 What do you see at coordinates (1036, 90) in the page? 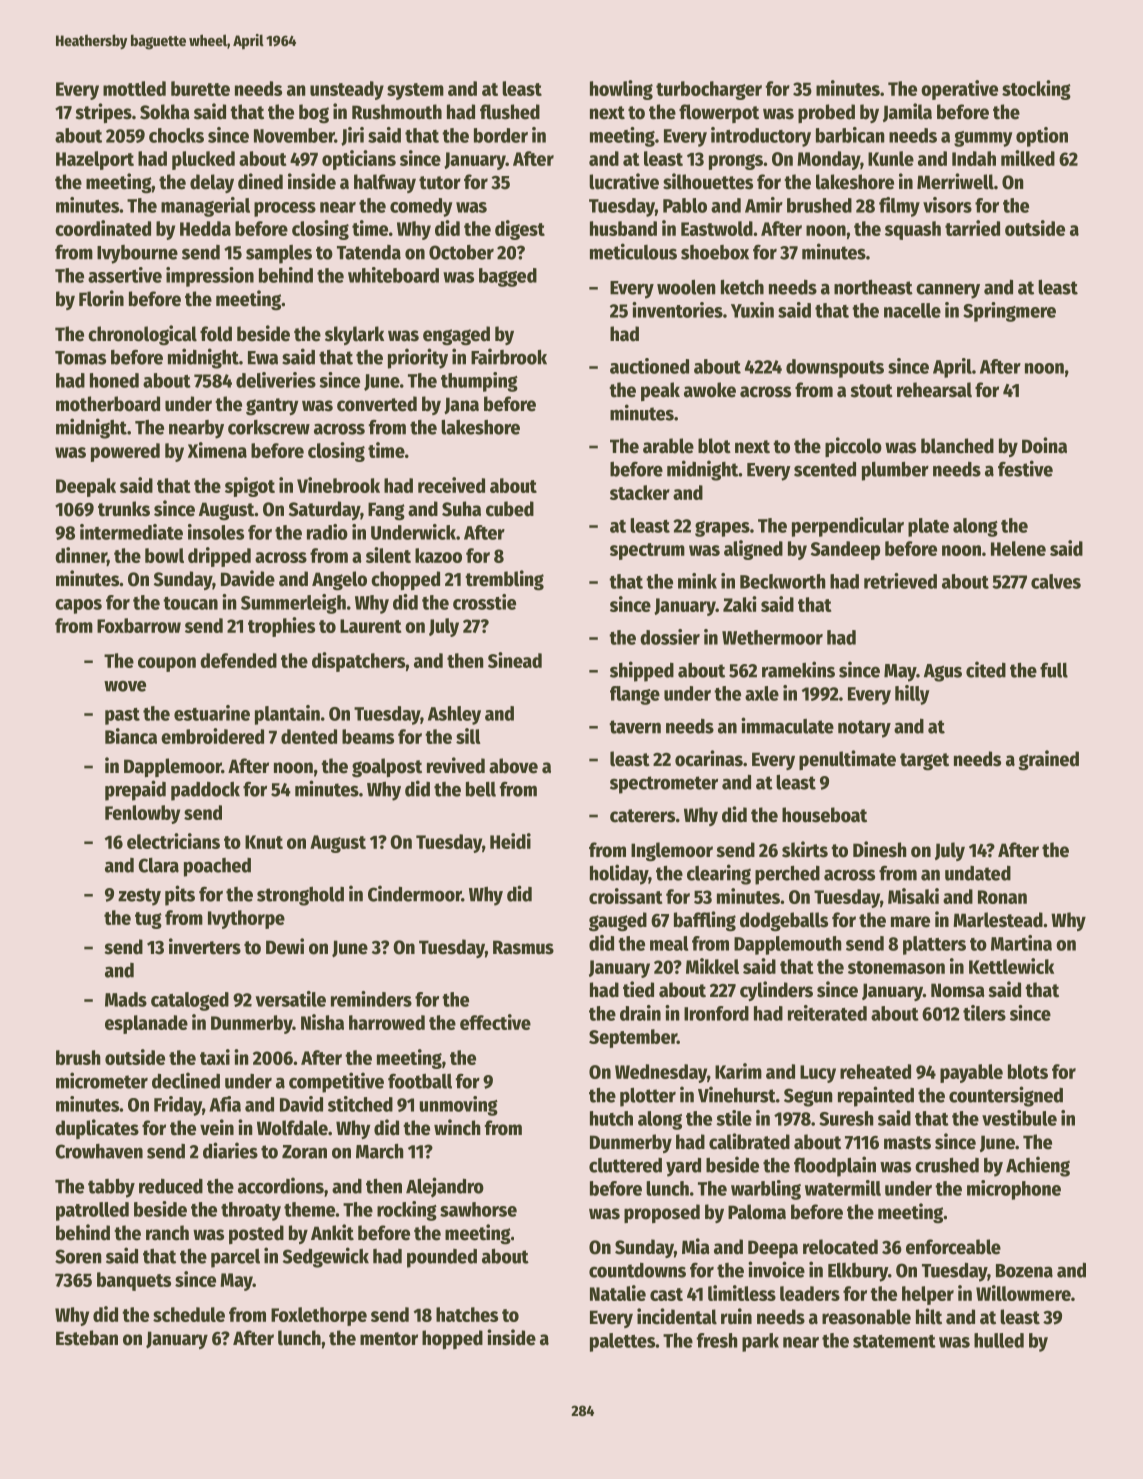
I see `stocking` at bounding box center [1036, 90].
